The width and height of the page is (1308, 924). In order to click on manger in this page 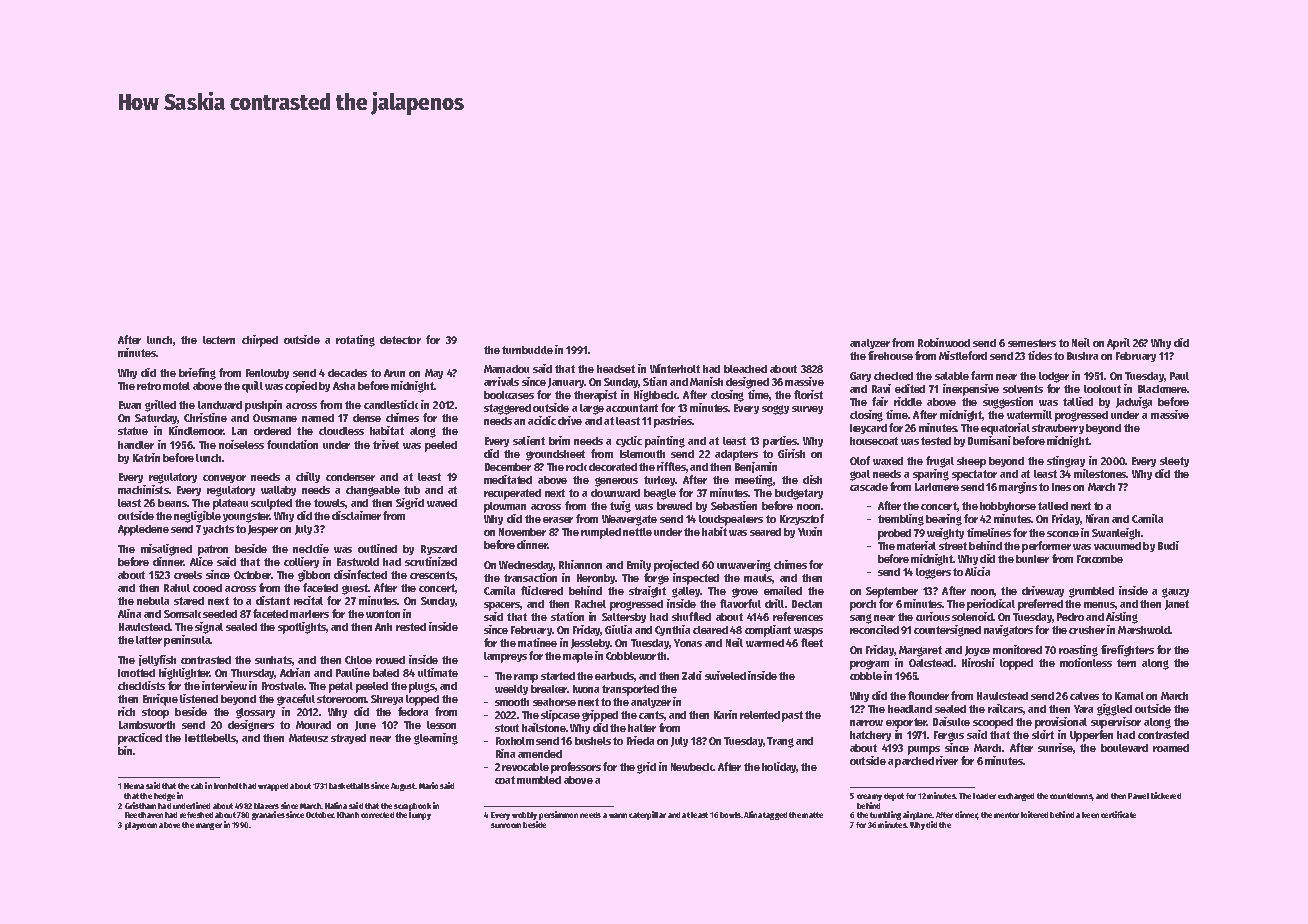, I will do `click(209, 826)`.
